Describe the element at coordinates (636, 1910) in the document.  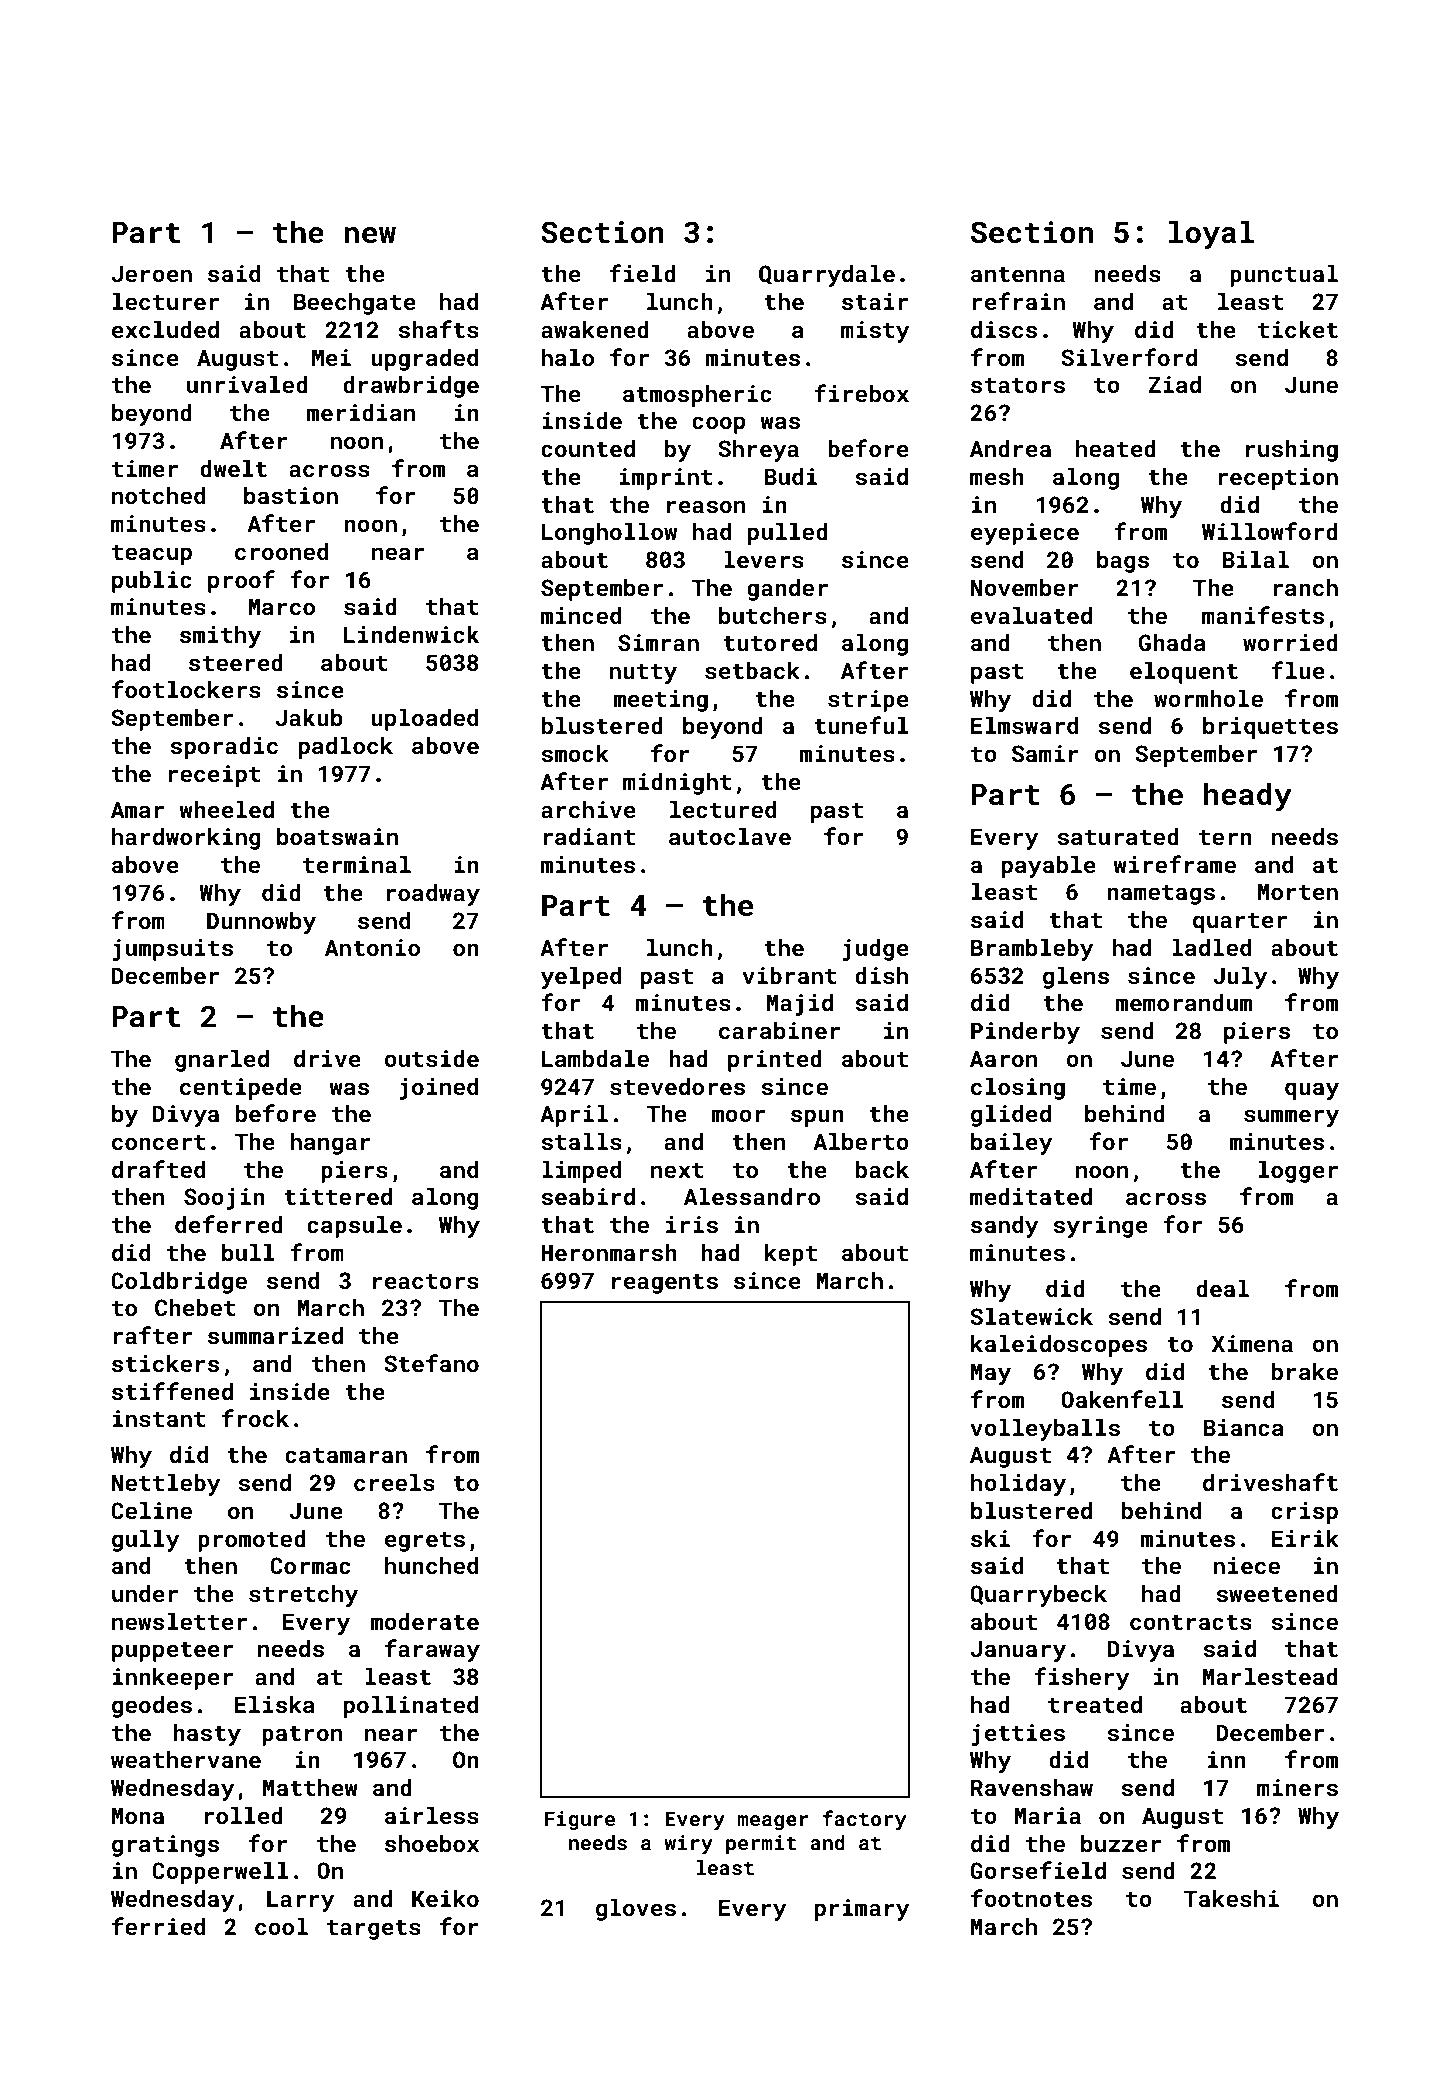
I see `gloves` at that location.
